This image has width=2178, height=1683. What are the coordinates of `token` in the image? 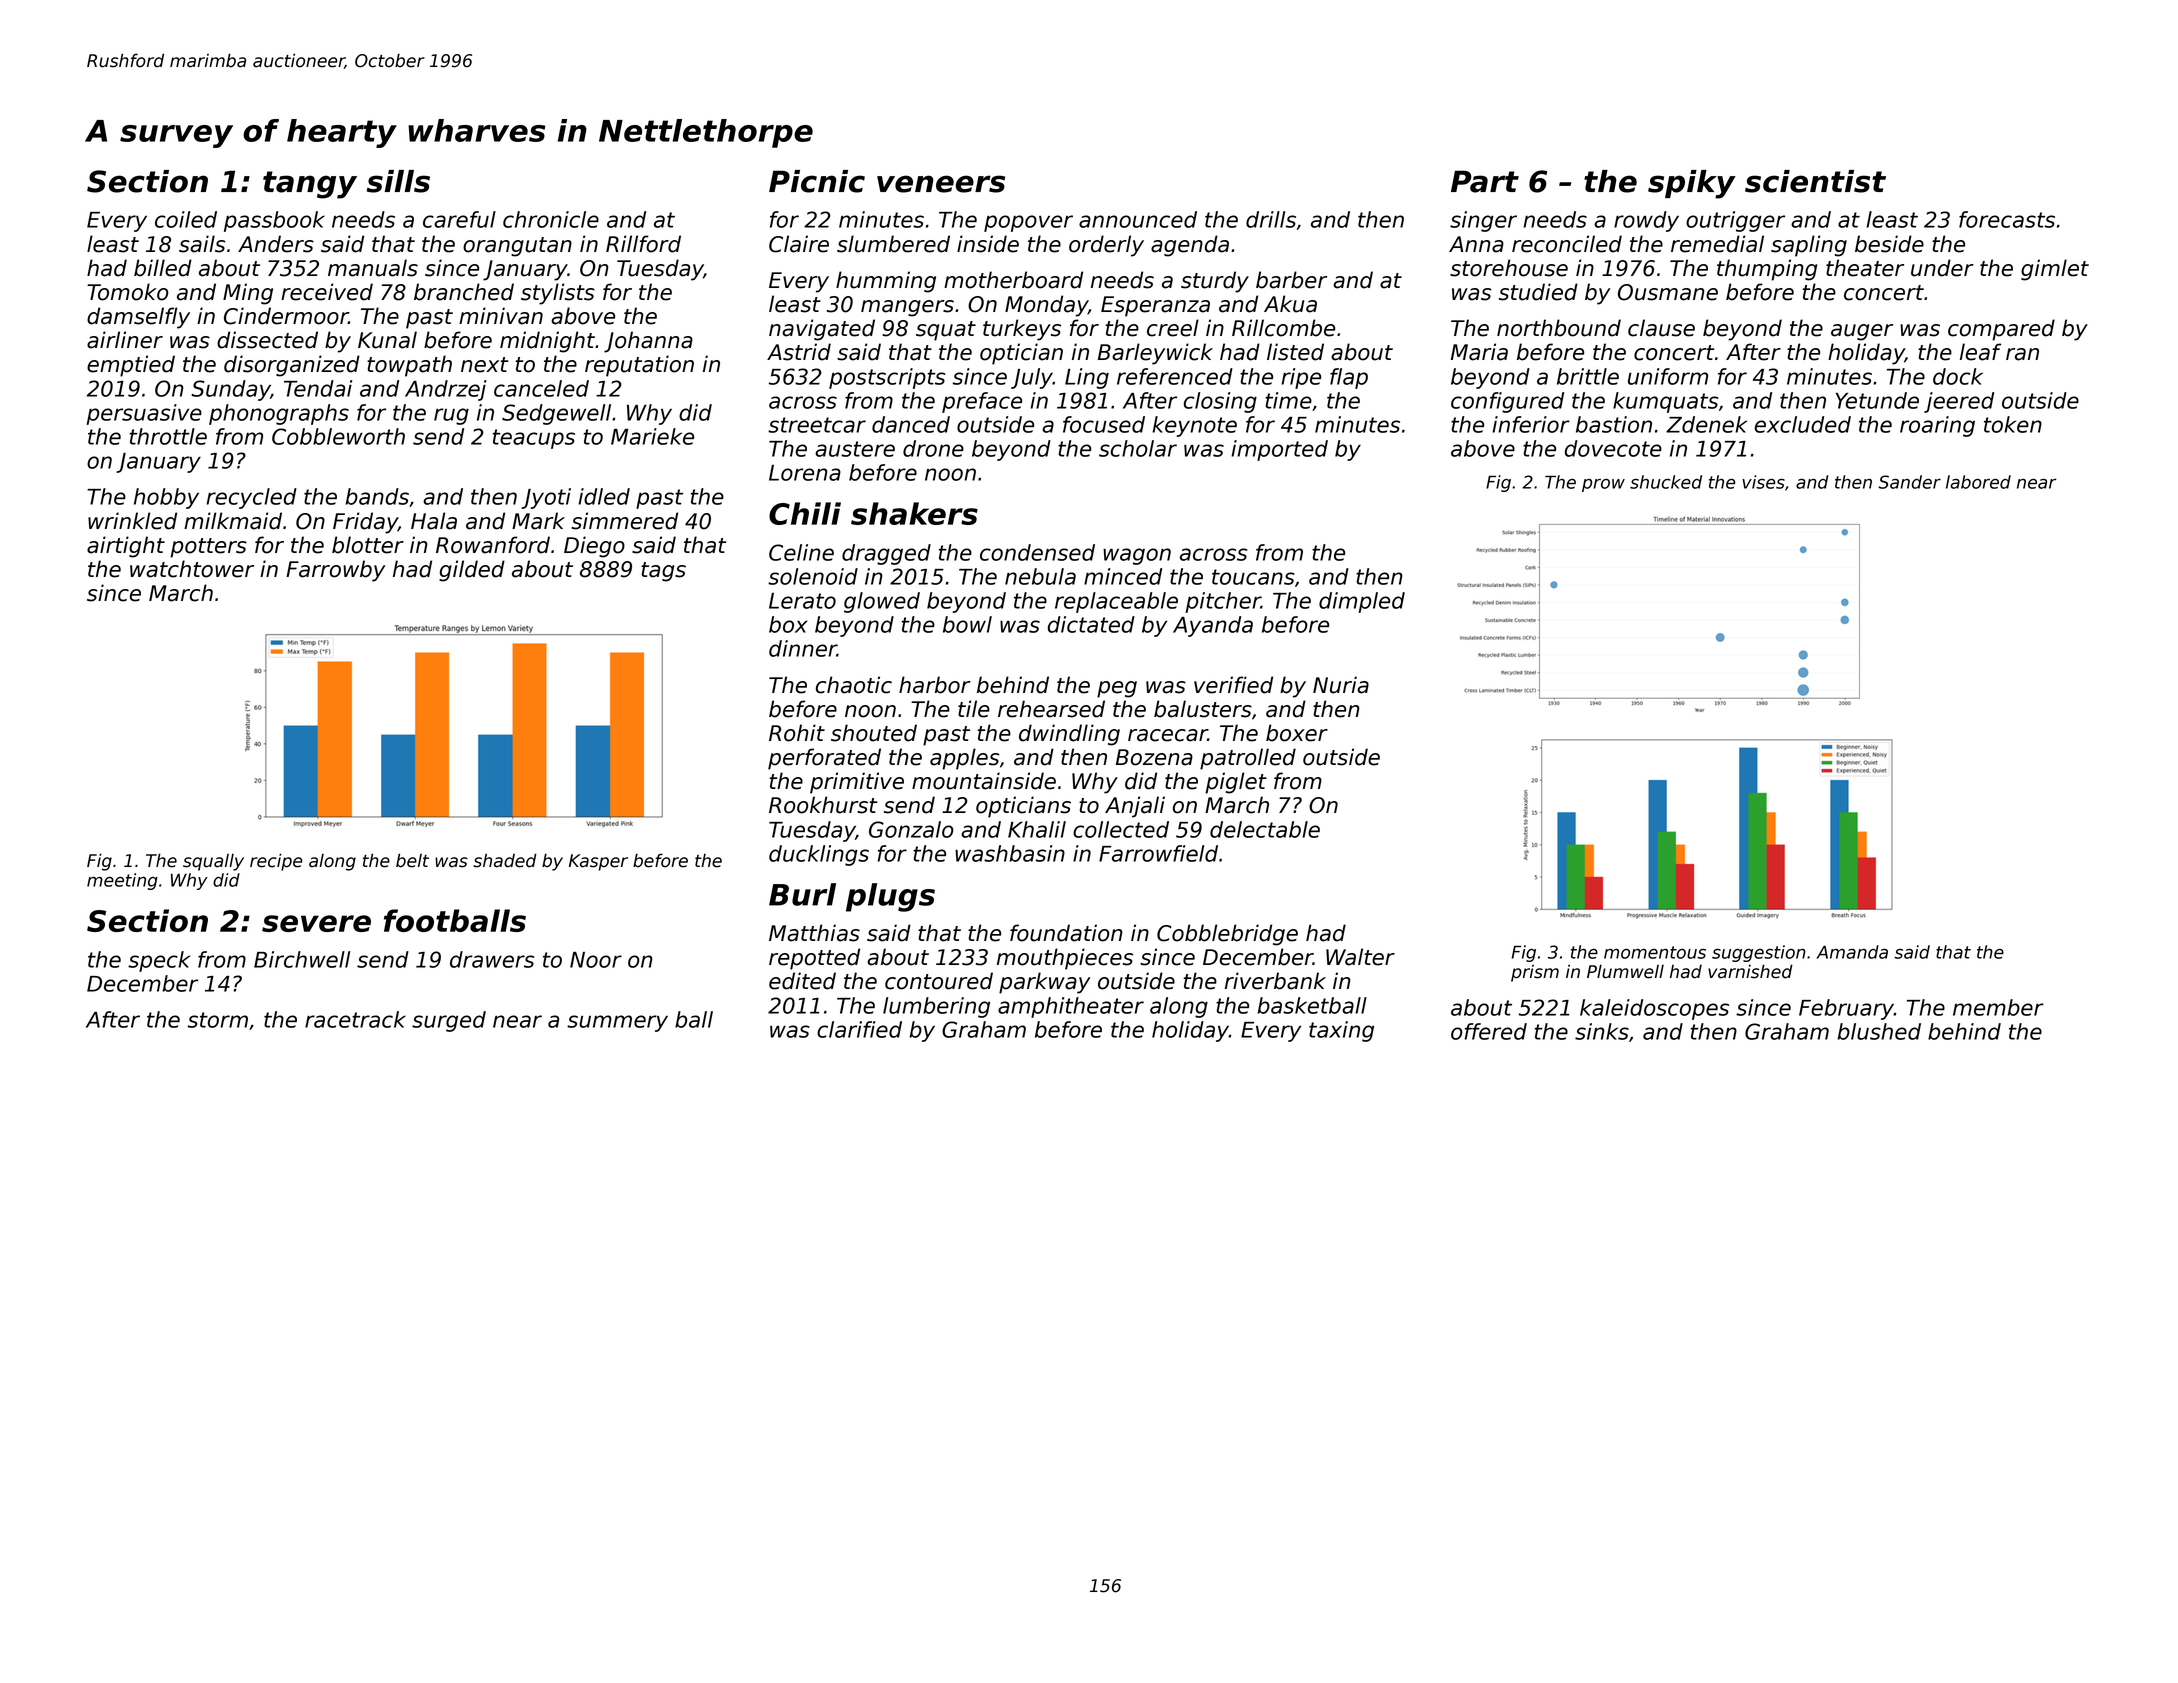 It's located at (2013, 424).
